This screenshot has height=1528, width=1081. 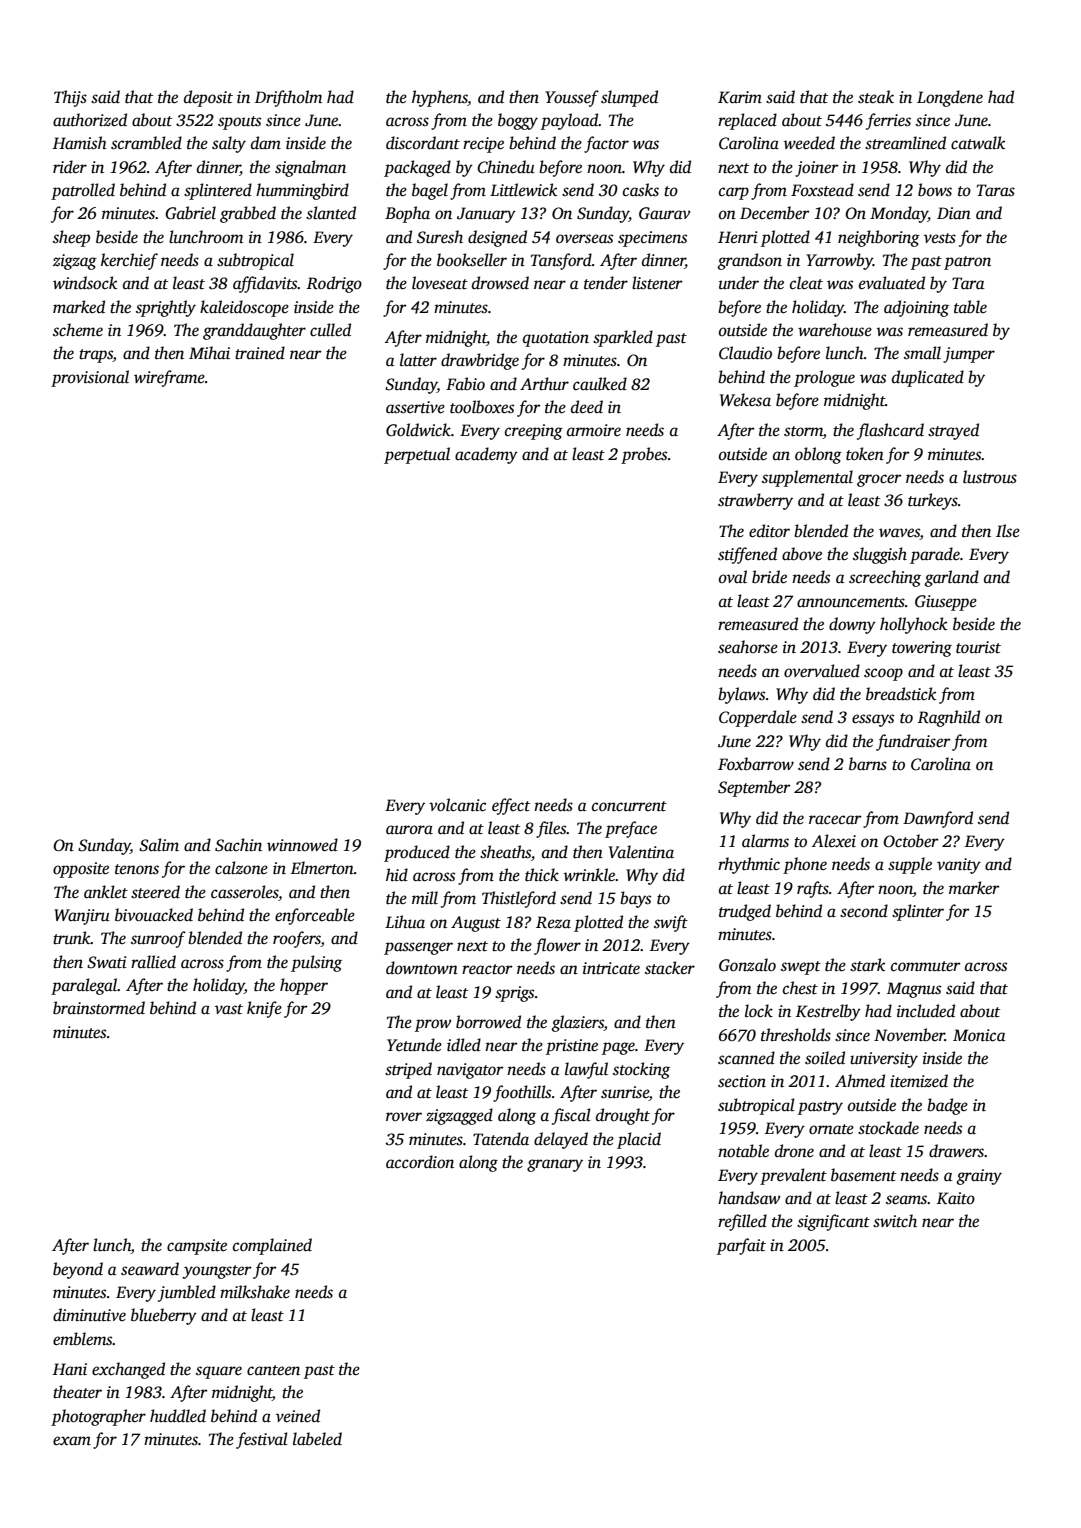 What do you see at coordinates (497, 238) in the screenshot?
I see `designed` at bounding box center [497, 238].
